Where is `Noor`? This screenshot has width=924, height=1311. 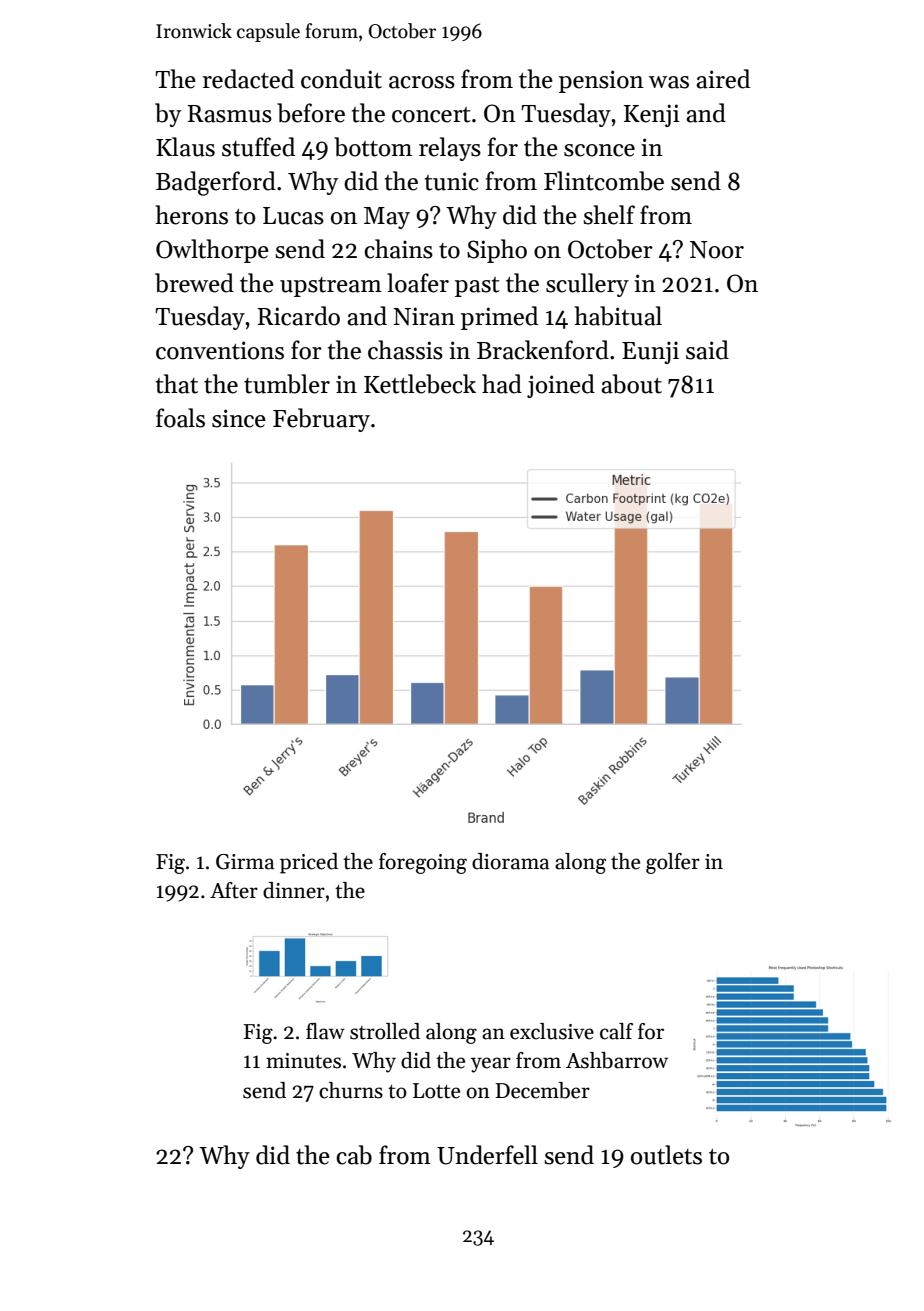
Noor is located at coordinates (717, 250).
